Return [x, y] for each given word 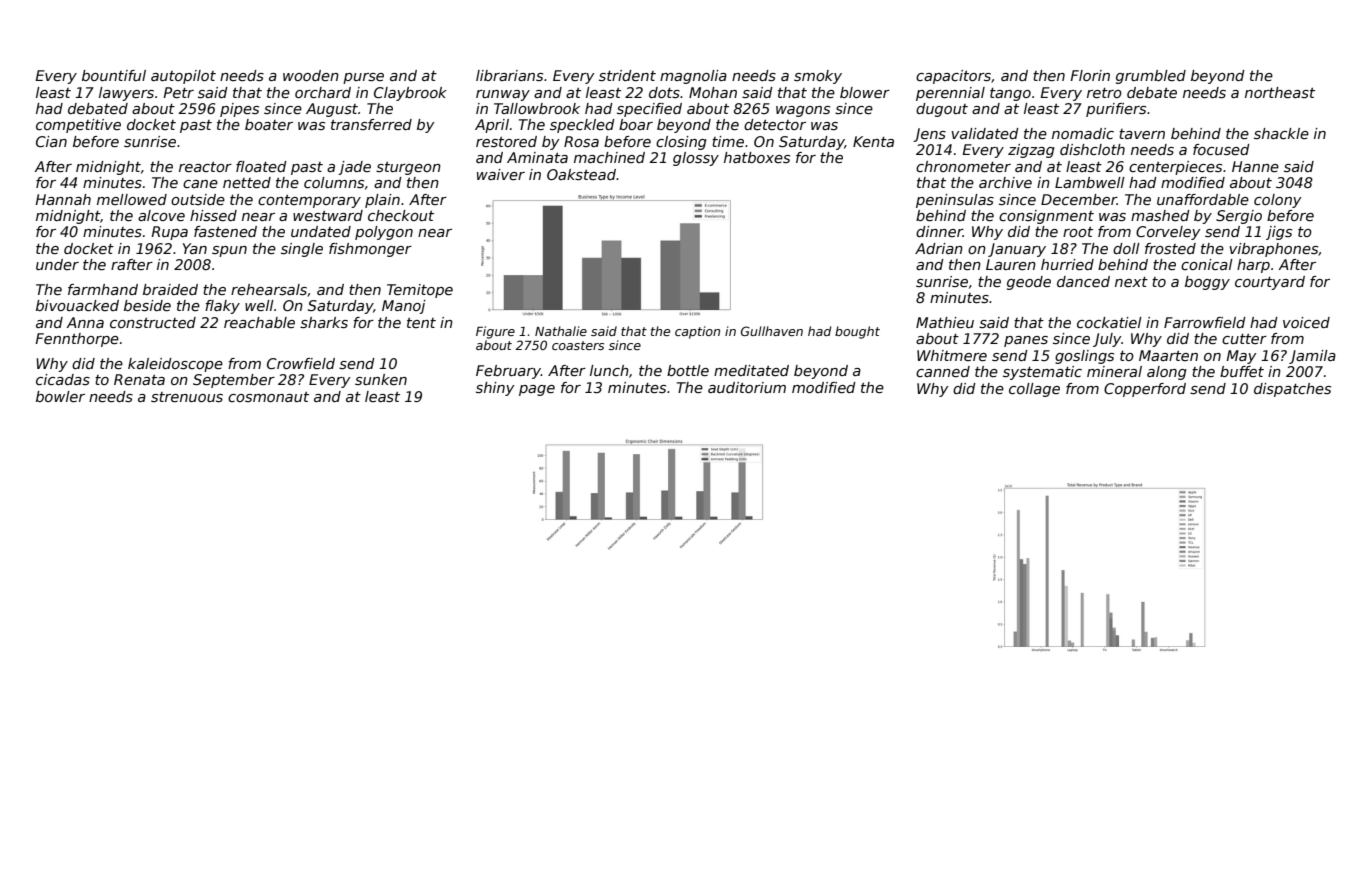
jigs [1279, 233]
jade [354, 168]
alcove [161, 215]
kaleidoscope [175, 365]
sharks [324, 322]
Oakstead [581, 174]
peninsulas [955, 201]
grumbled [1151, 77]
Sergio [1239, 217]
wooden [311, 75]
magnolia [693, 77]
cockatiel [1109, 322]
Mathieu [945, 322]
